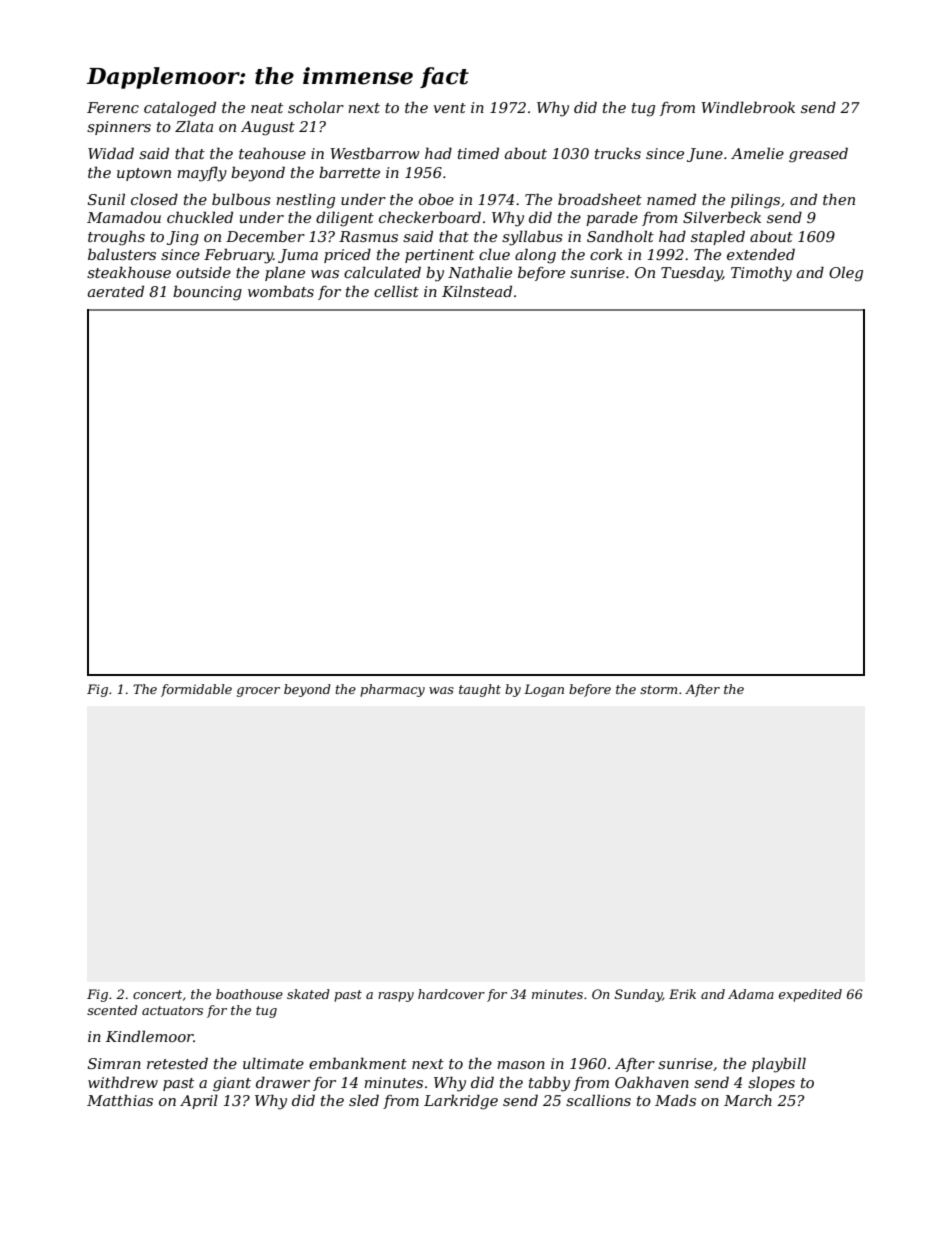 The image size is (952, 1233). Describe the element at coordinates (199, 1101) in the screenshot. I see `April` at that location.
